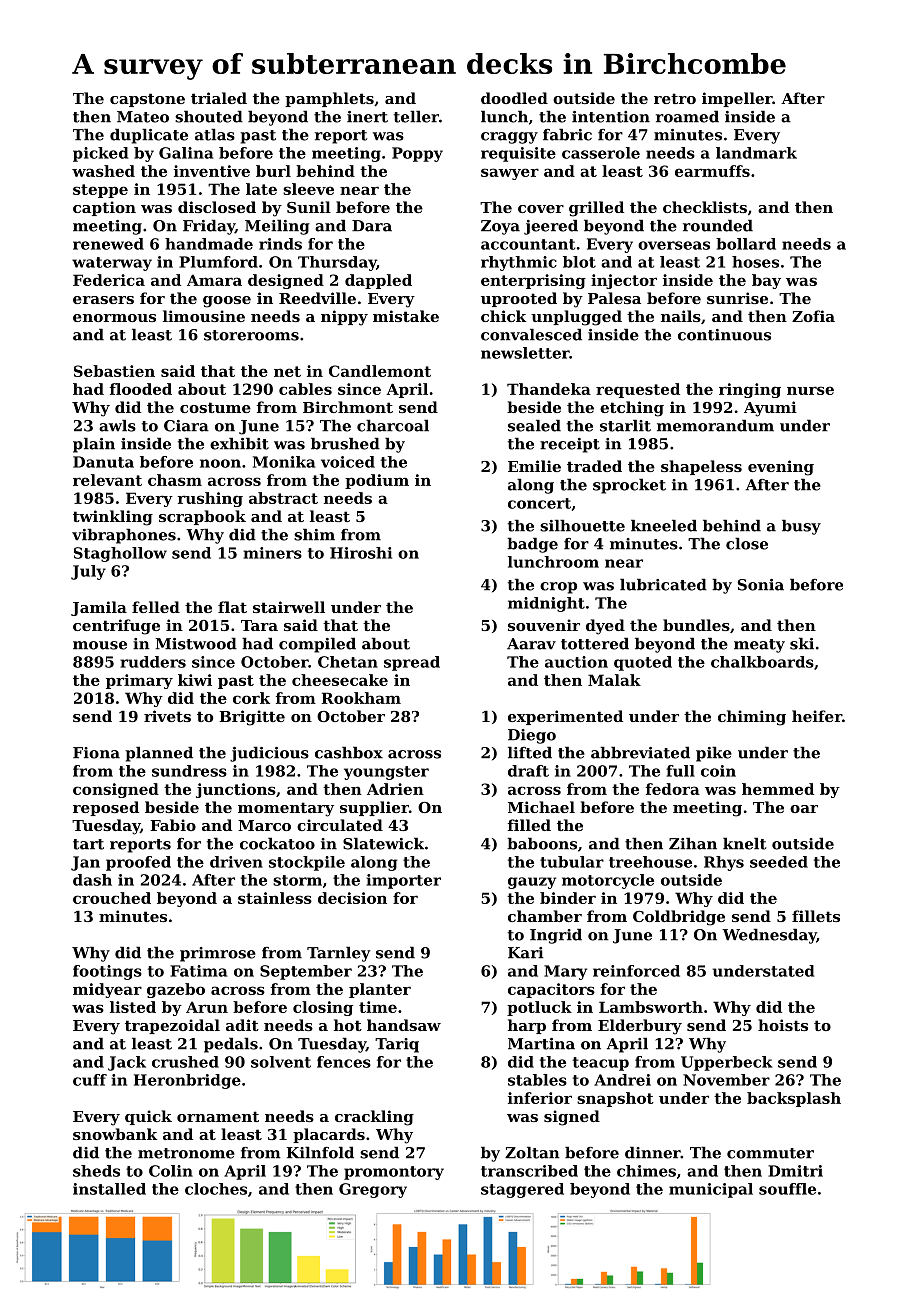  What do you see at coordinates (417, 154) in the image?
I see `Poppy` at bounding box center [417, 154].
